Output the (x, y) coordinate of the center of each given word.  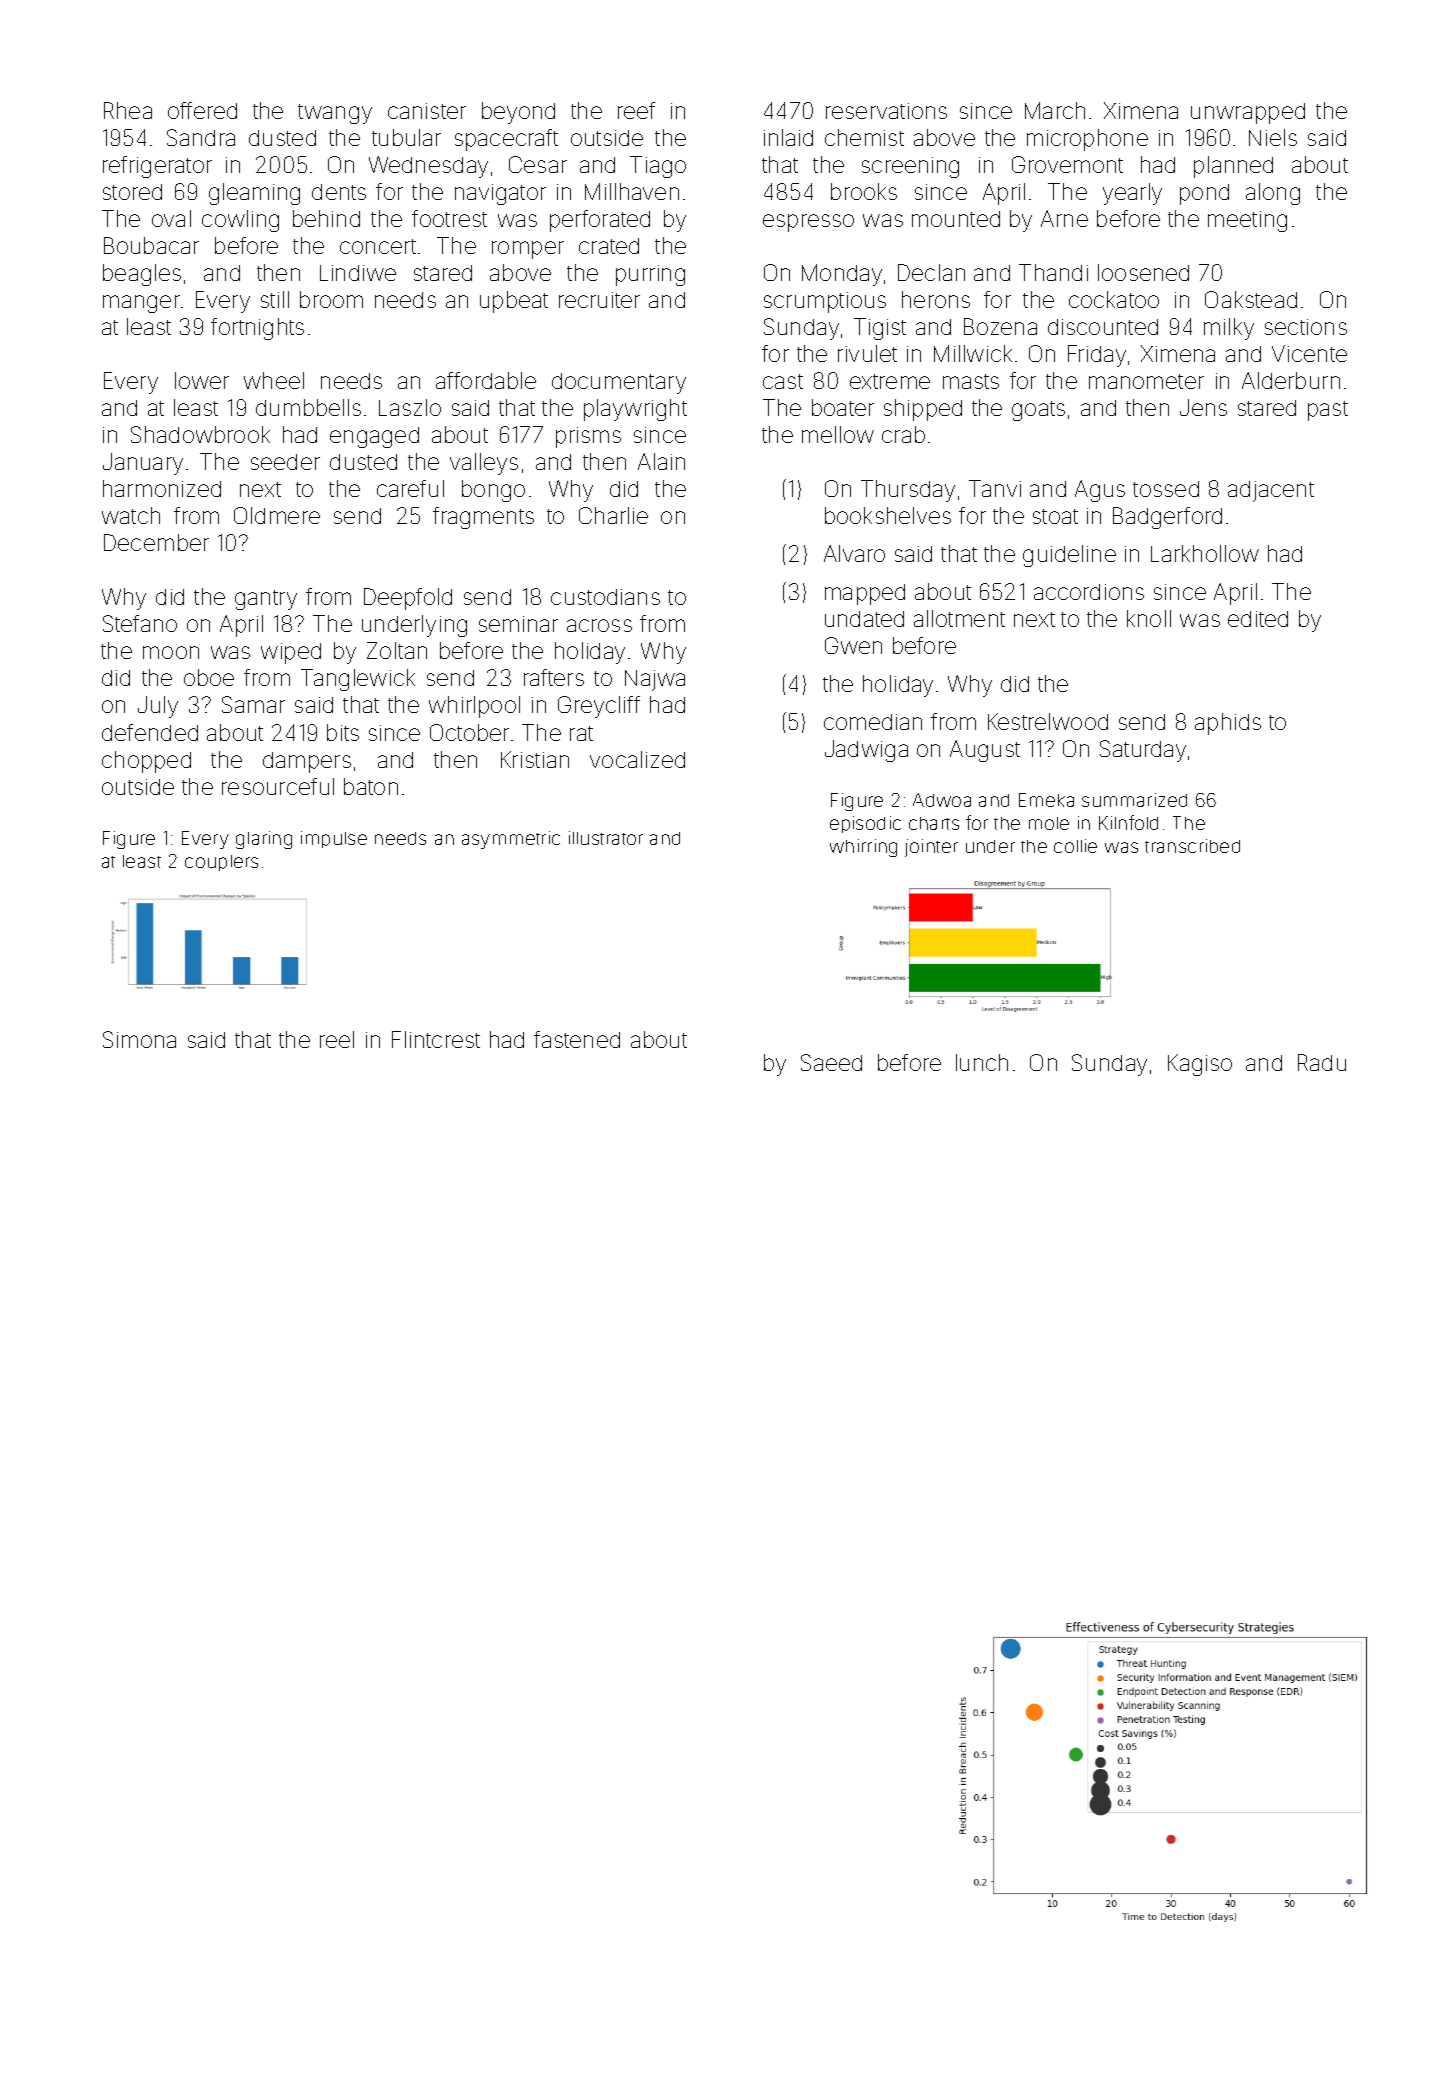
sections (1306, 327)
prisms (588, 437)
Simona (139, 1039)
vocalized (637, 759)
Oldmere (277, 515)
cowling (240, 221)
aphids (1228, 724)
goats (1038, 411)
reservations (886, 111)
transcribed (1192, 846)
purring (650, 275)
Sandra (201, 137)
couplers (221, 863)
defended (150, 732)
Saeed (831, 1062)
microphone (1087, 140)
